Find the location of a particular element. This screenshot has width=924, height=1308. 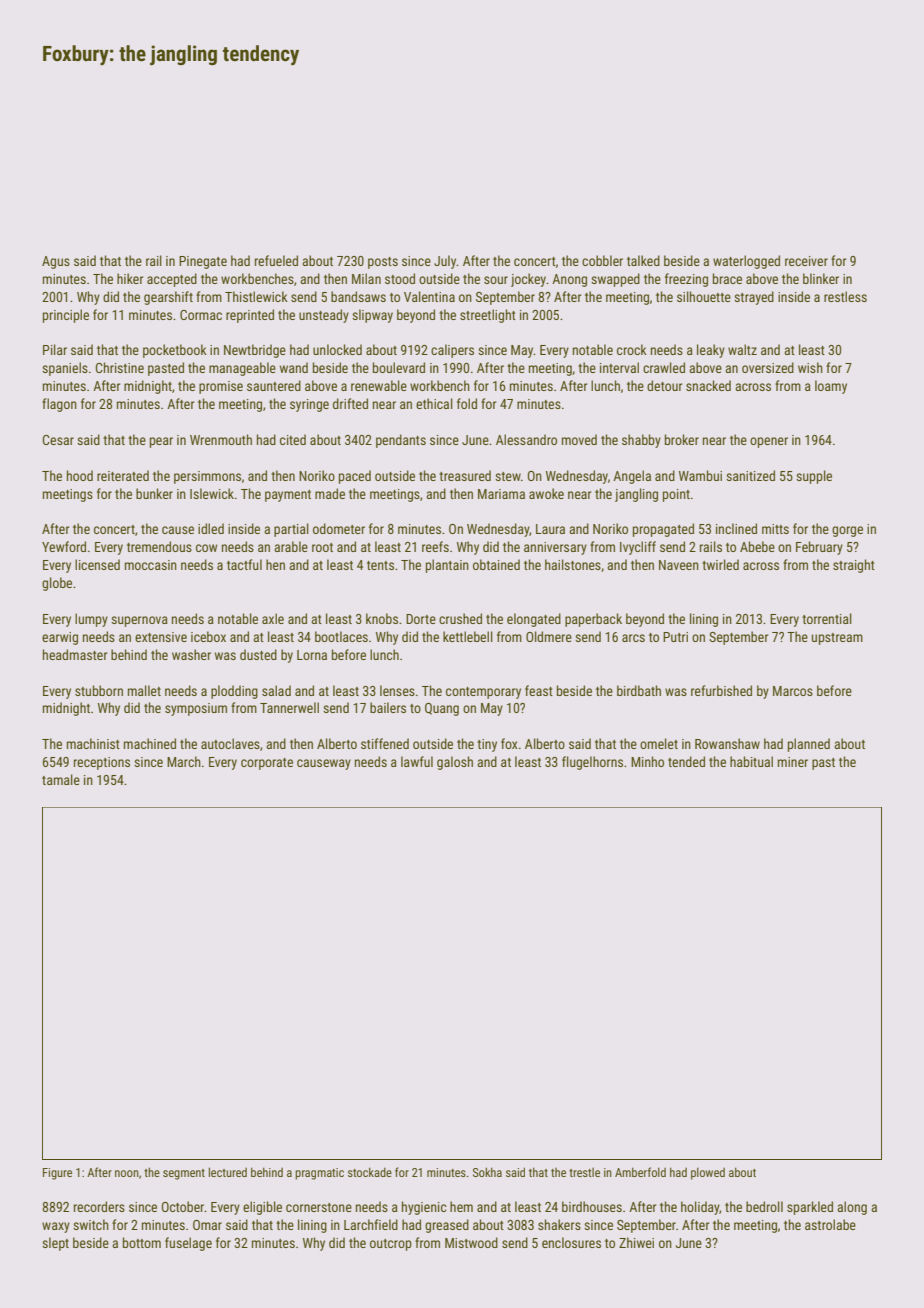

oversized is located at coordinates (768, 367).
